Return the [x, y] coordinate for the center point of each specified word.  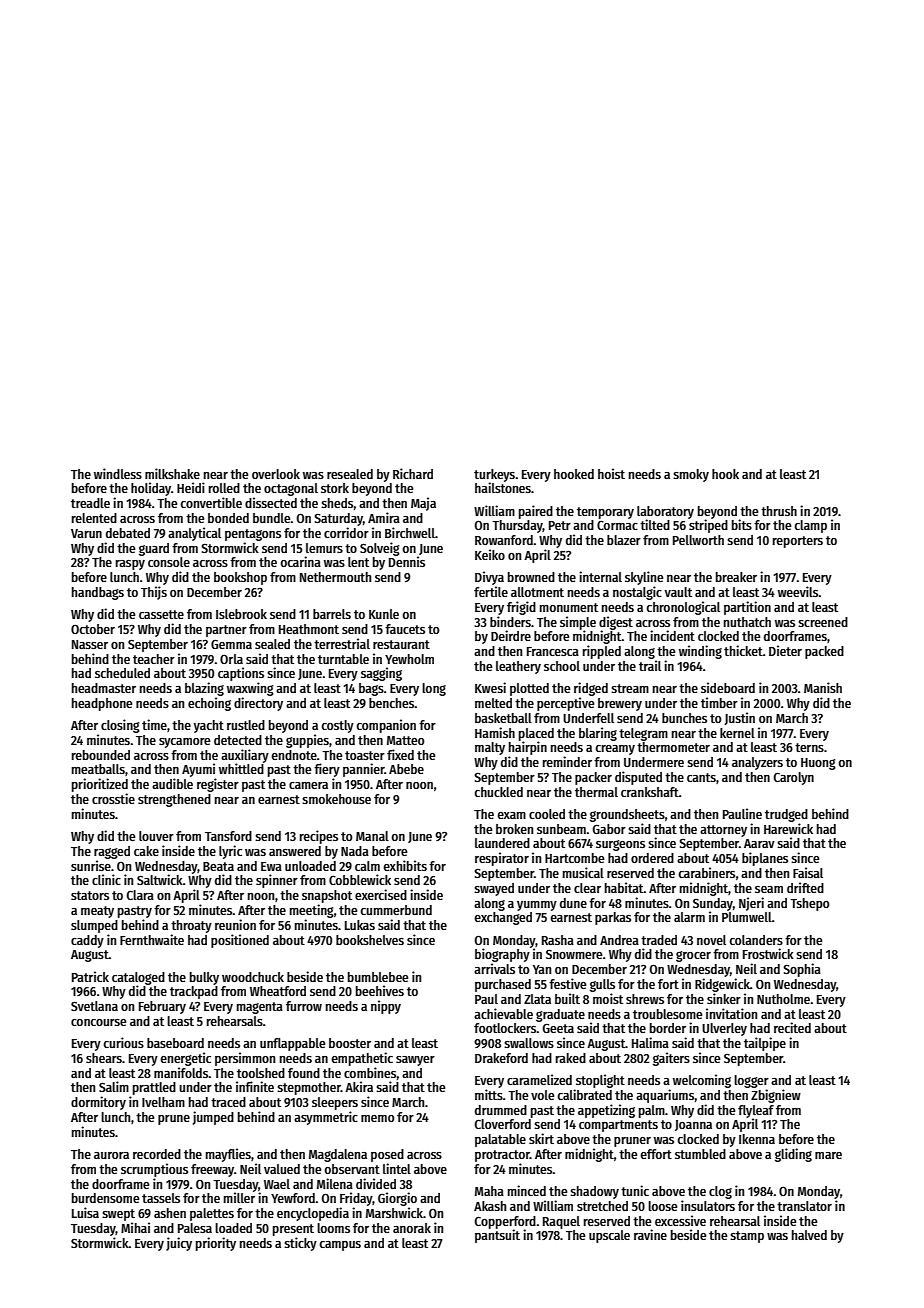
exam [511, 815]
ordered [652, 858]
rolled [224, 488]
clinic [106, 879]
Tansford [228, 836]
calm [367, 866]
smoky [691, 475]
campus [340, 1246]
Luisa [85, 1212]
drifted [805, 887]
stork [335, 488]
